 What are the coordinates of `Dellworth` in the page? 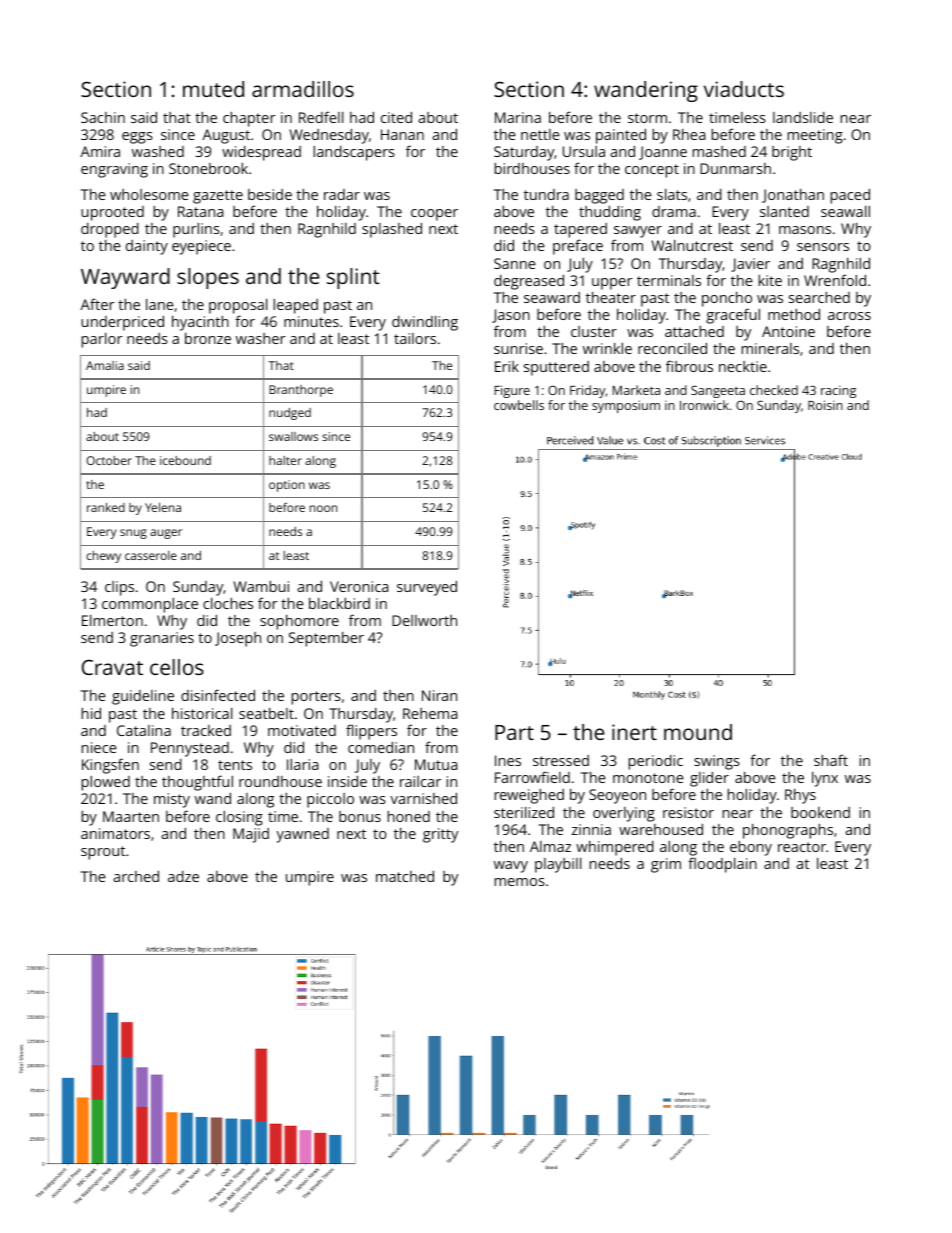 It's located at (424, 620).
